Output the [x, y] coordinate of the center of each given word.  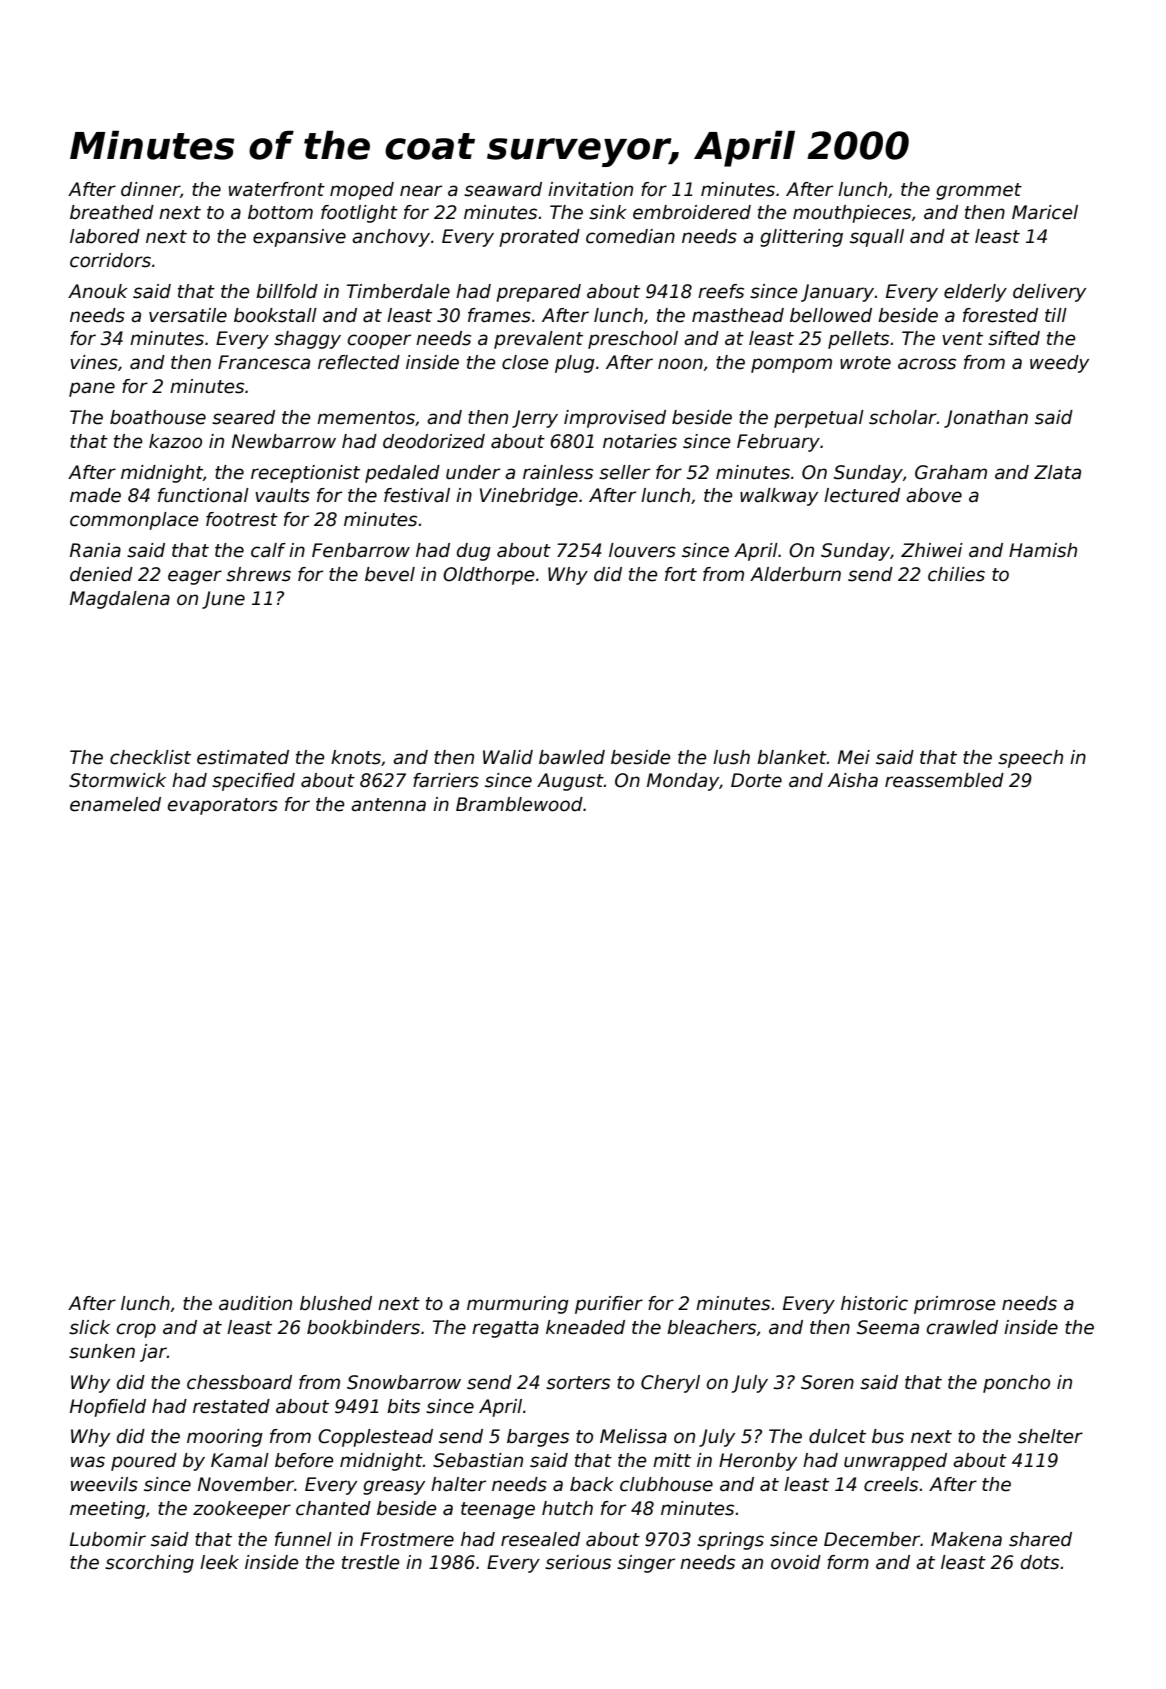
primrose [955, 1305]
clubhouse [666, 1484]
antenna [388, 805]
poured [144, 1462]
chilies [956, 574]
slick [89, 1327]
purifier [609, 1305]
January [838, 293]
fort [681, 574]
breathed [112, 212]
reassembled [944, 780]
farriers [446, 780]
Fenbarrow [361, 550]
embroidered [692, 212]
